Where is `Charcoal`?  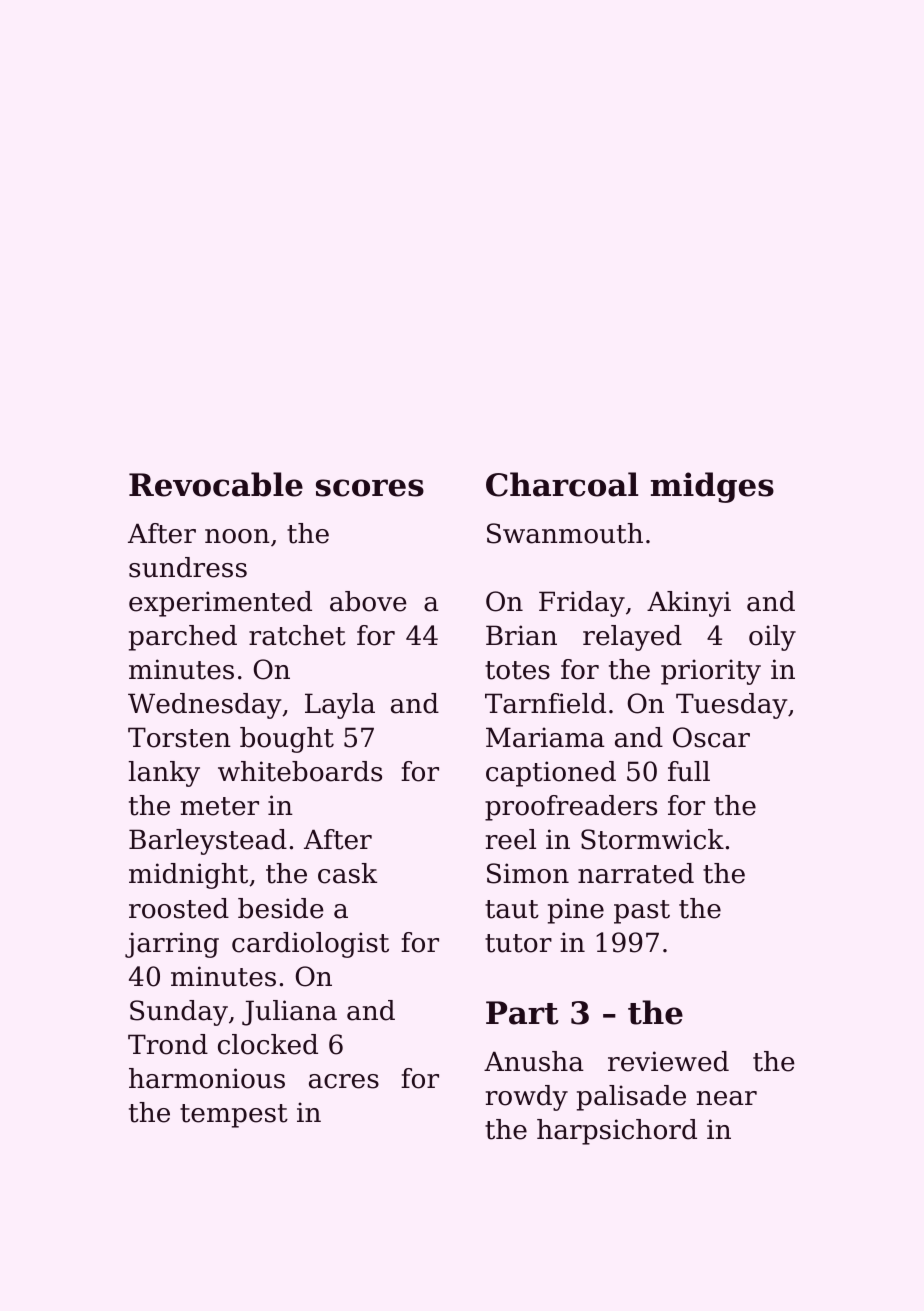 Charcoal is located at coordinates (562, 484).
